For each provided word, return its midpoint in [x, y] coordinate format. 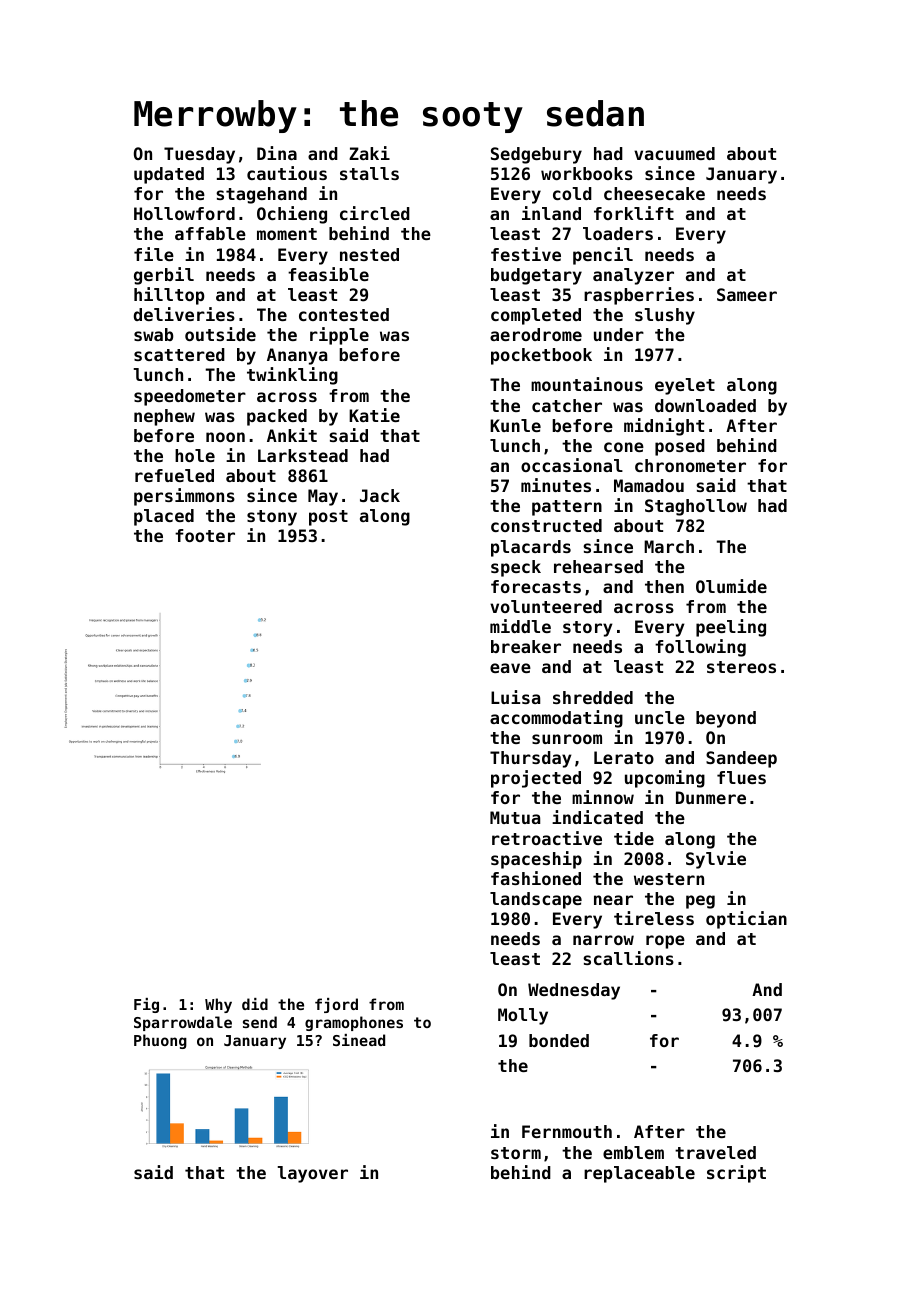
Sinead [359, 1040]
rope [665, 942]
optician [746, 920]
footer [205, 535]
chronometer [690, 465]
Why [218, 1005]
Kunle [515, 425]
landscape [536, 900]
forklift [634, 213]
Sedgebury [536, 155]
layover [313, 1174]
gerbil [164, 276]
